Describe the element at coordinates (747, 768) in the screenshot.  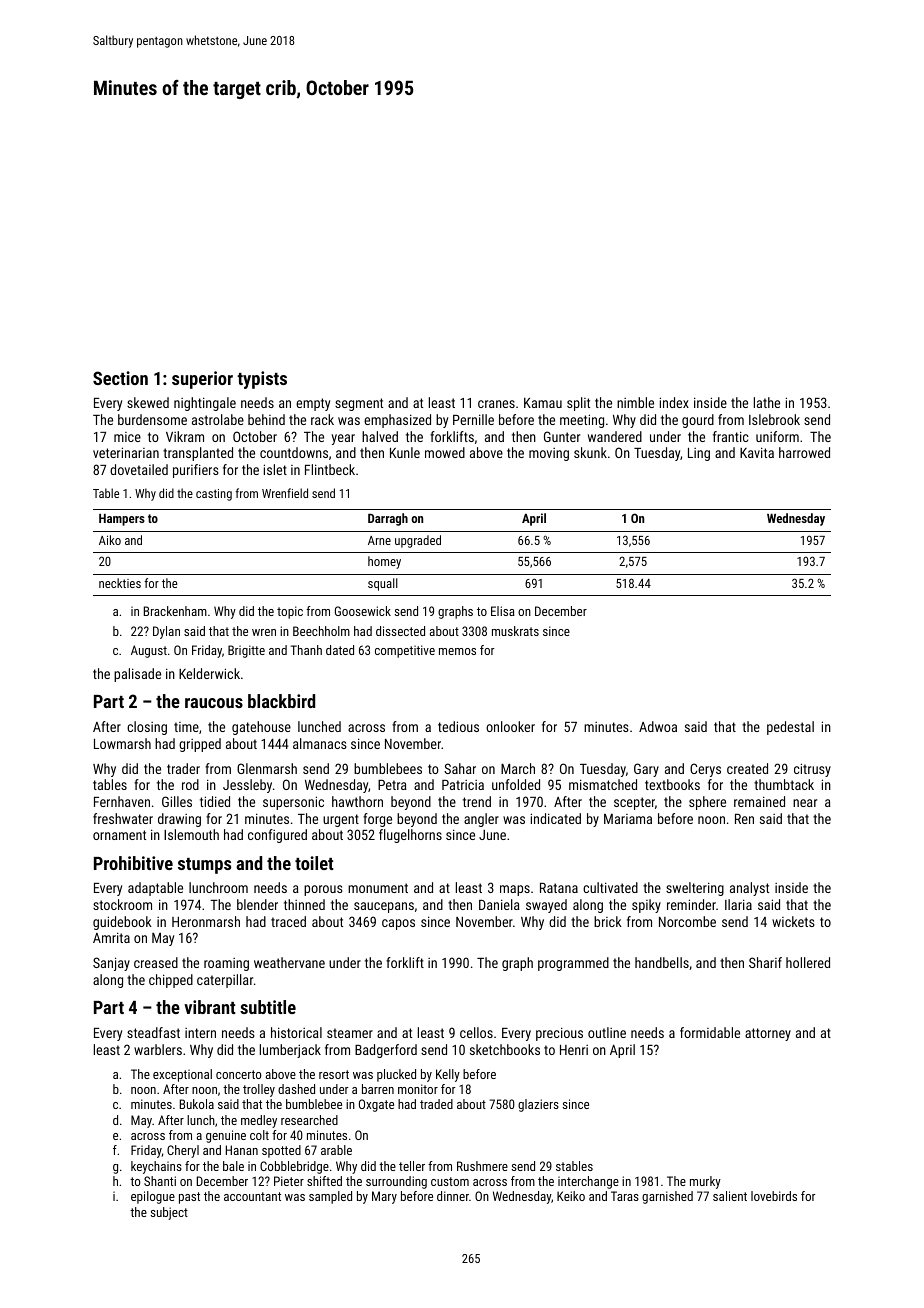
I see `created` at that location.
